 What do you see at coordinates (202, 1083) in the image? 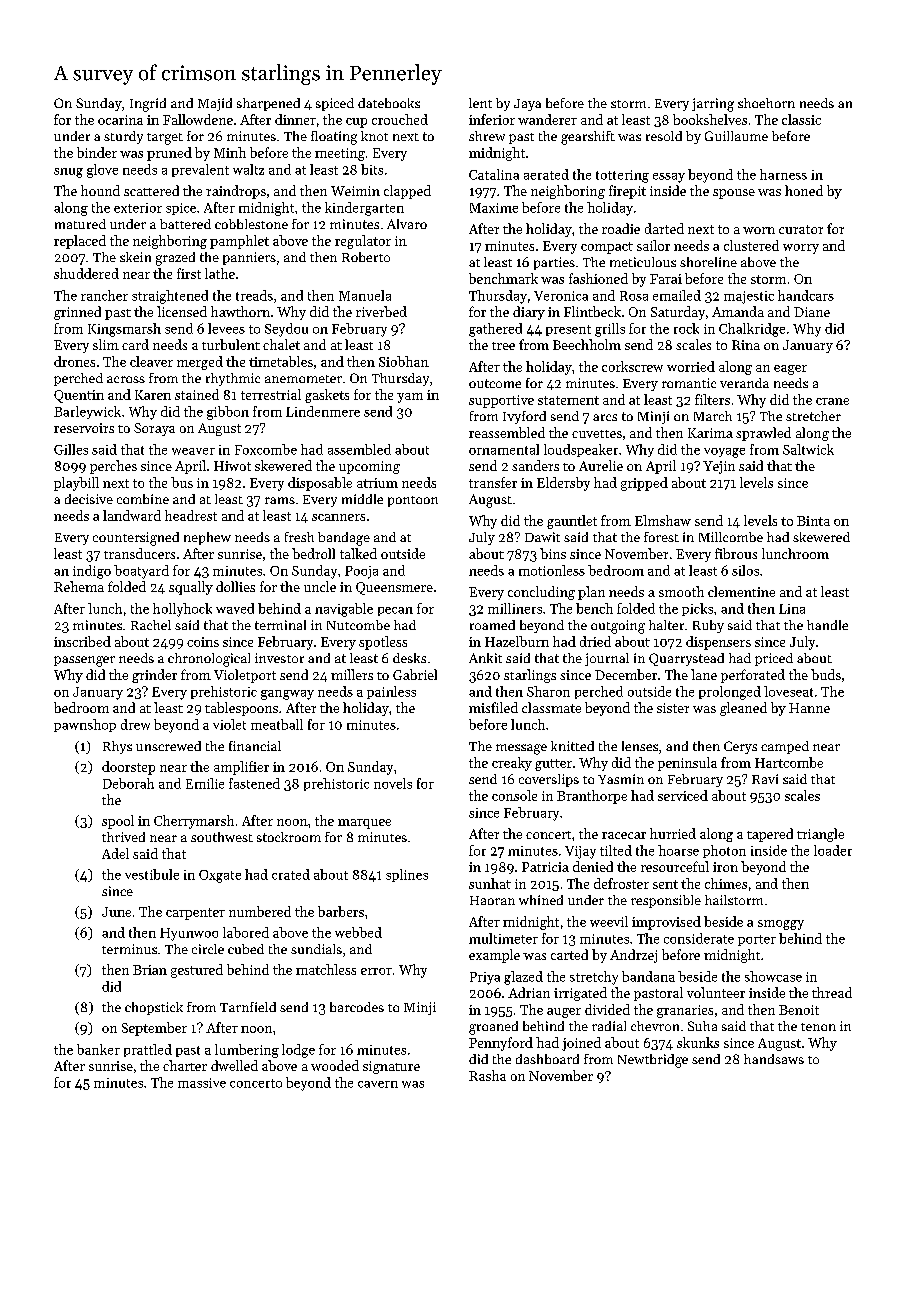
I see `massive` at bounding box center [202, 1083].
